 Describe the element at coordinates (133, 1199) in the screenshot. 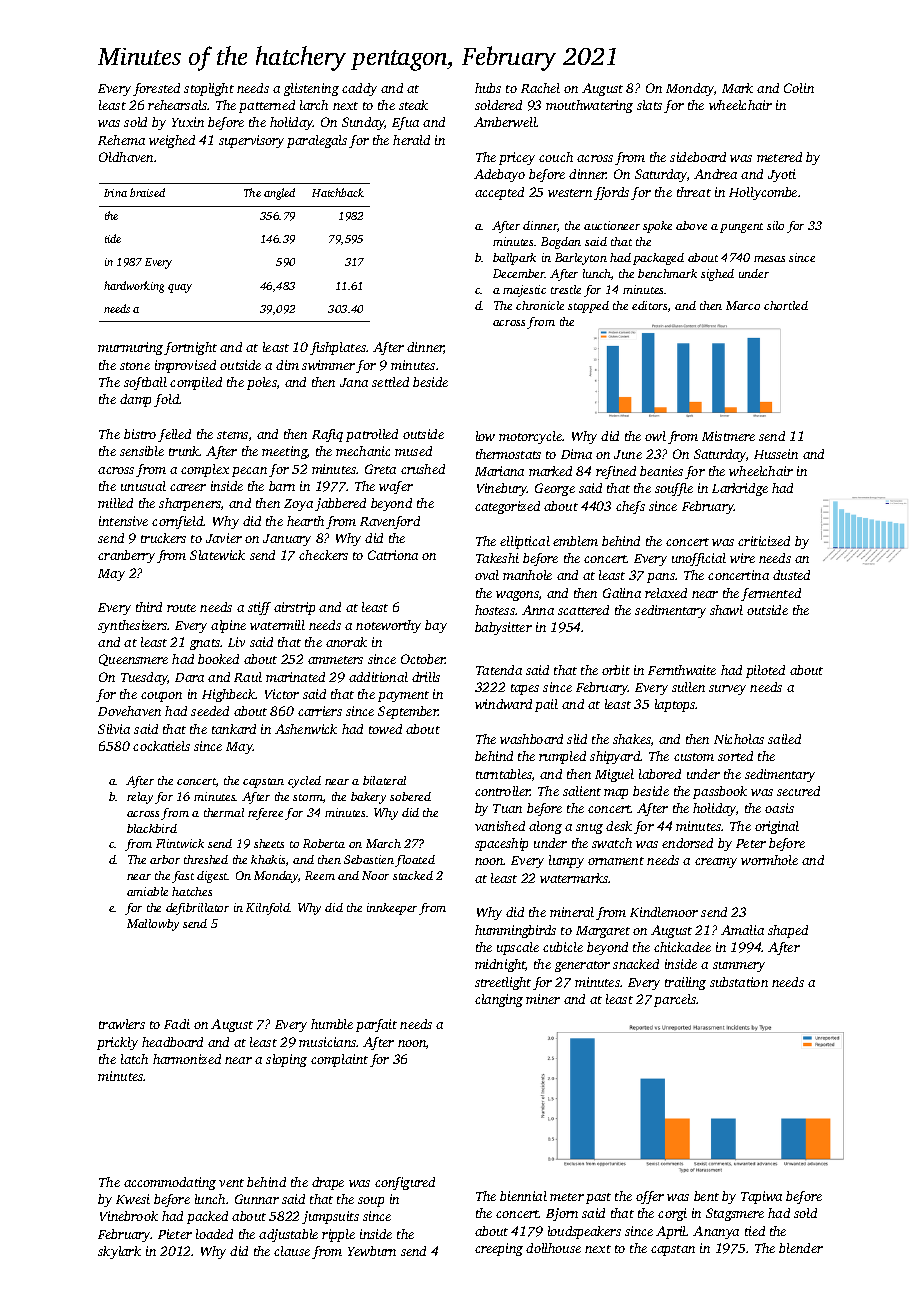

I see `Kwesi` at that location.
